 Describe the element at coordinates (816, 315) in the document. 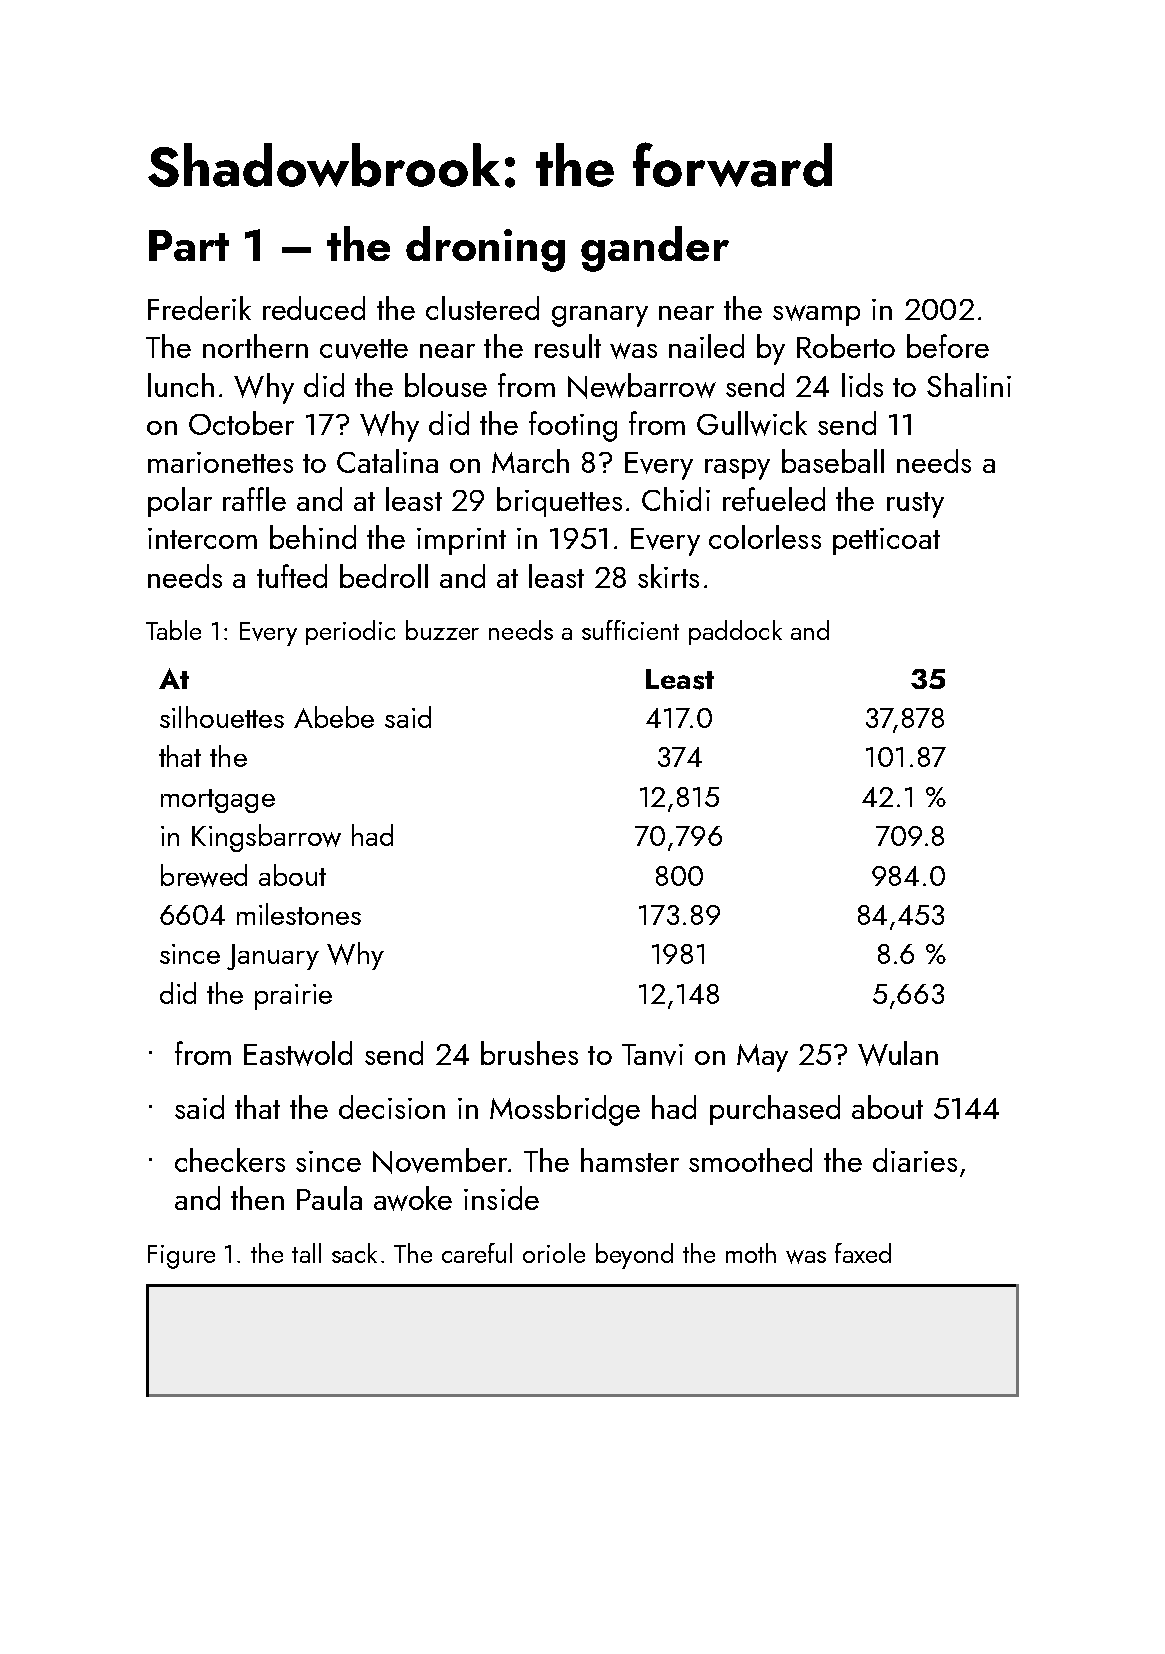

I see `swamp` at that location.
